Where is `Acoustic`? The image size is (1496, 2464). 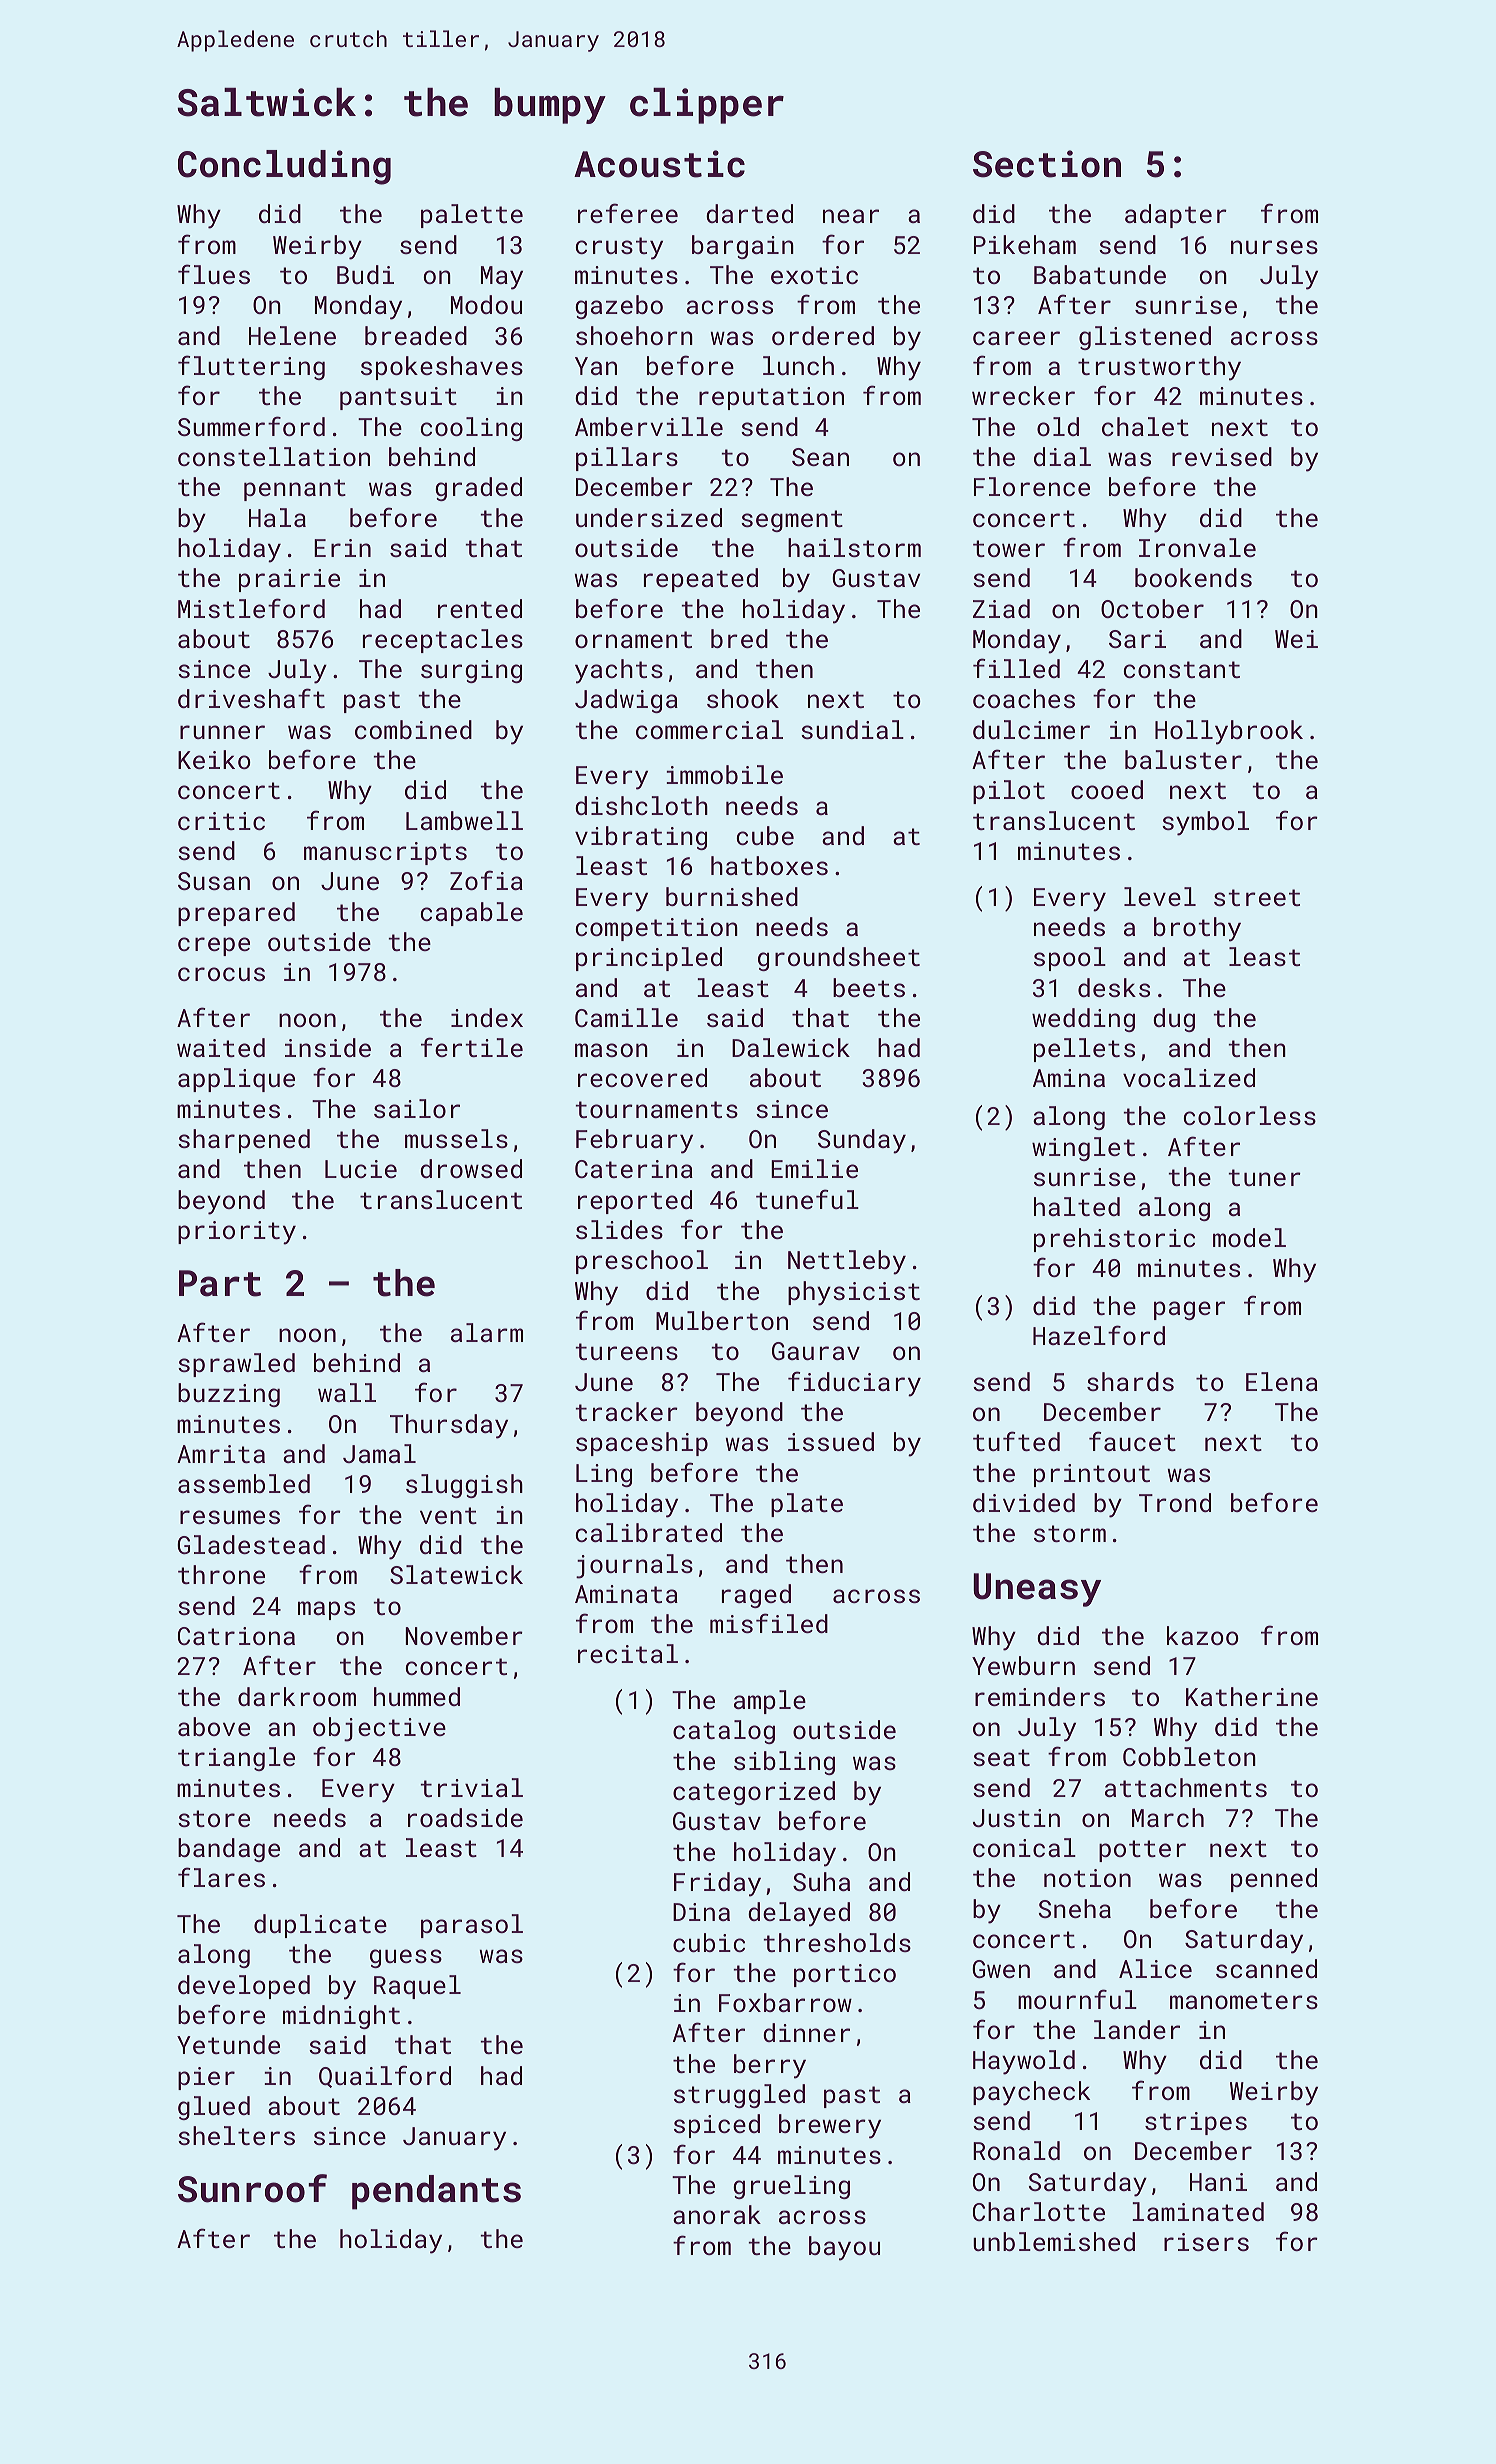
Acoustic is located at coordinates (659, 164).
